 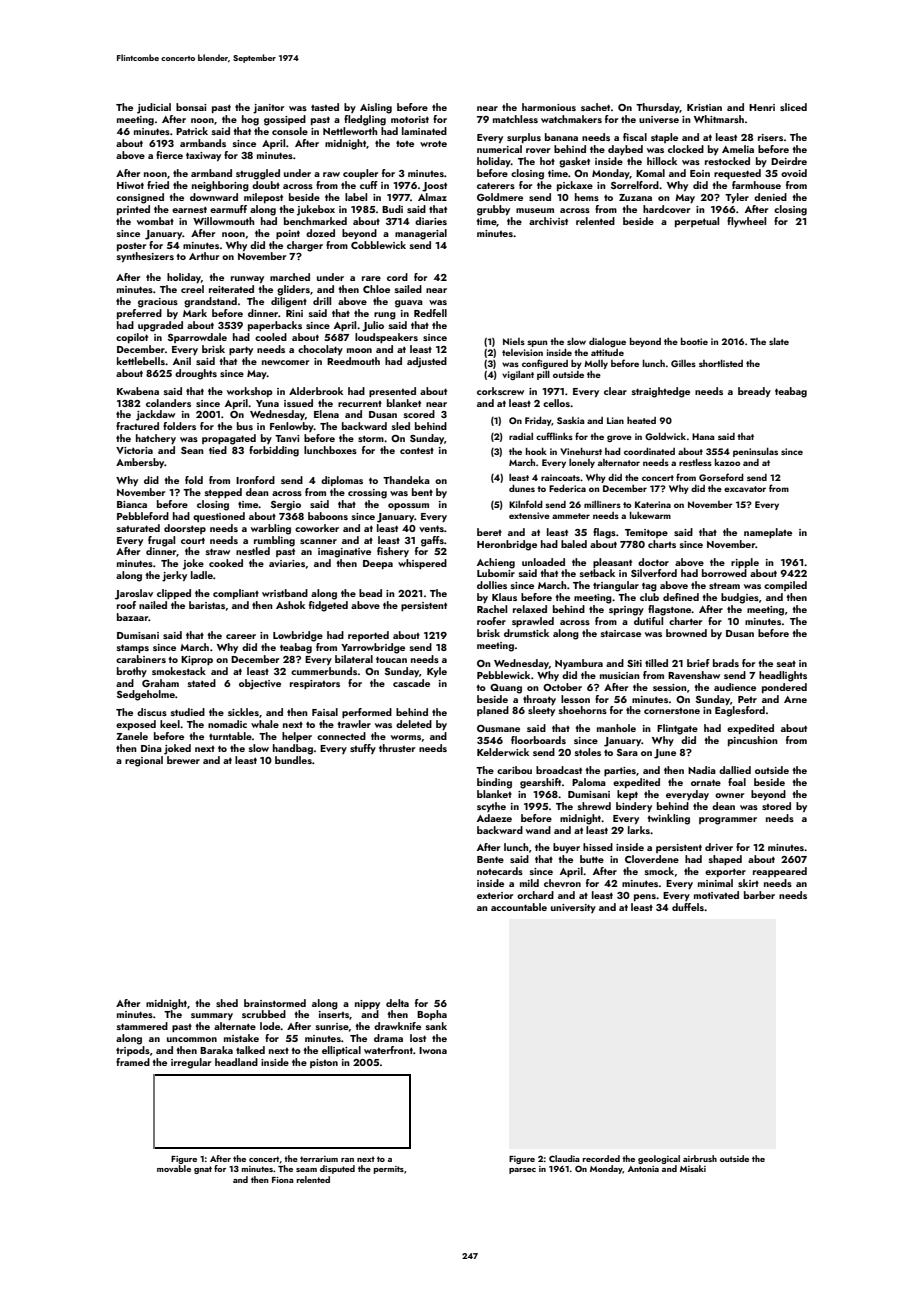 What do you see at coordinates (197, 338) in the page?
I see `Sparrowdale` at bounding box center [197, 338].
